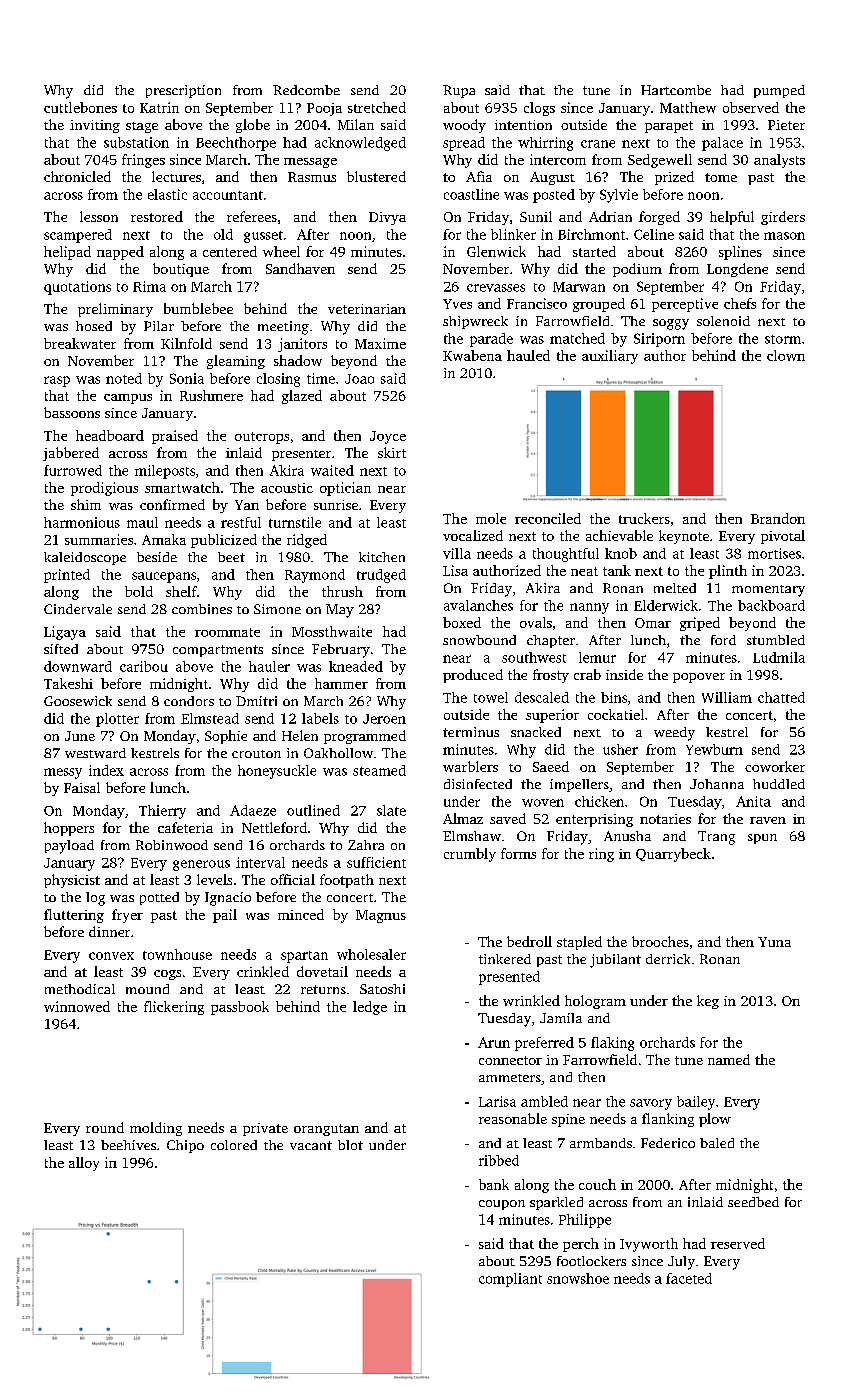  Describe the element at coordinates (696, 1103) in the image. I see `bailey` at that location.
